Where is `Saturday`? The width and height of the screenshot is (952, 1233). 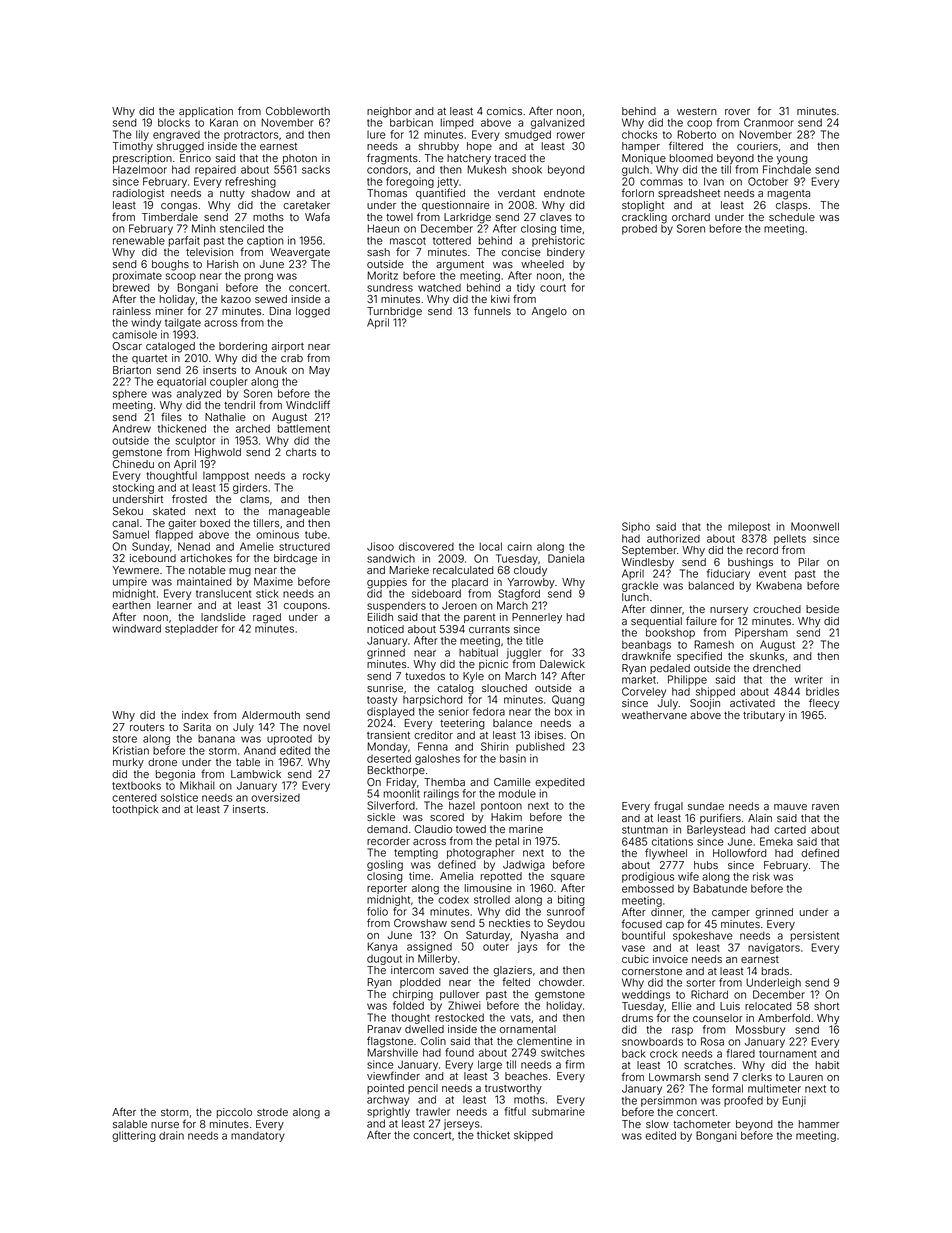
Saturday is located at coordinates (488, 936).
